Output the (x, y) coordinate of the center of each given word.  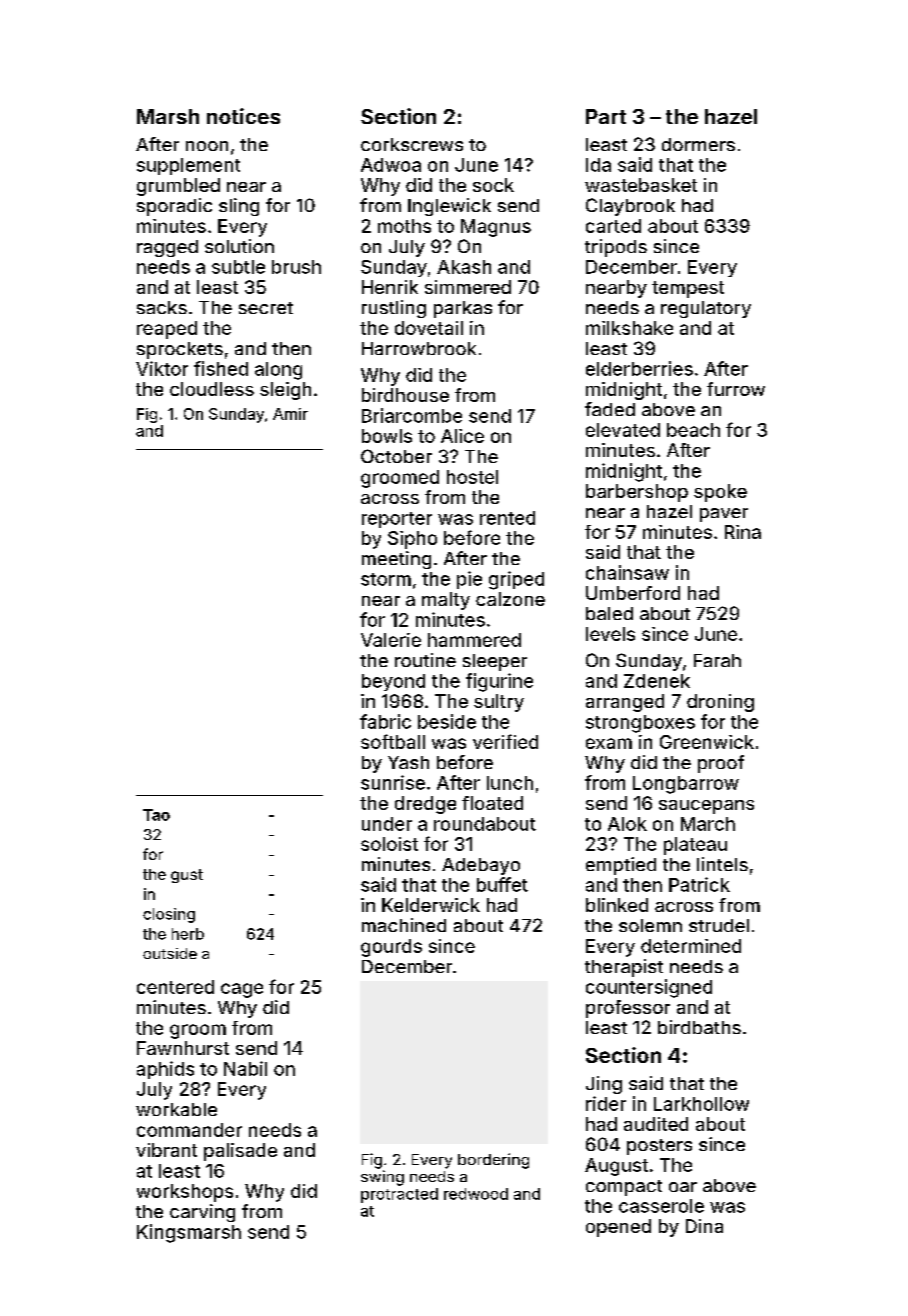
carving (202, 1213)
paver (724, 515)
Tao (156, 815)
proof (721, 764)
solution (239, 246)
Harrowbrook (419, 348)
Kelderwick (431, 905)
